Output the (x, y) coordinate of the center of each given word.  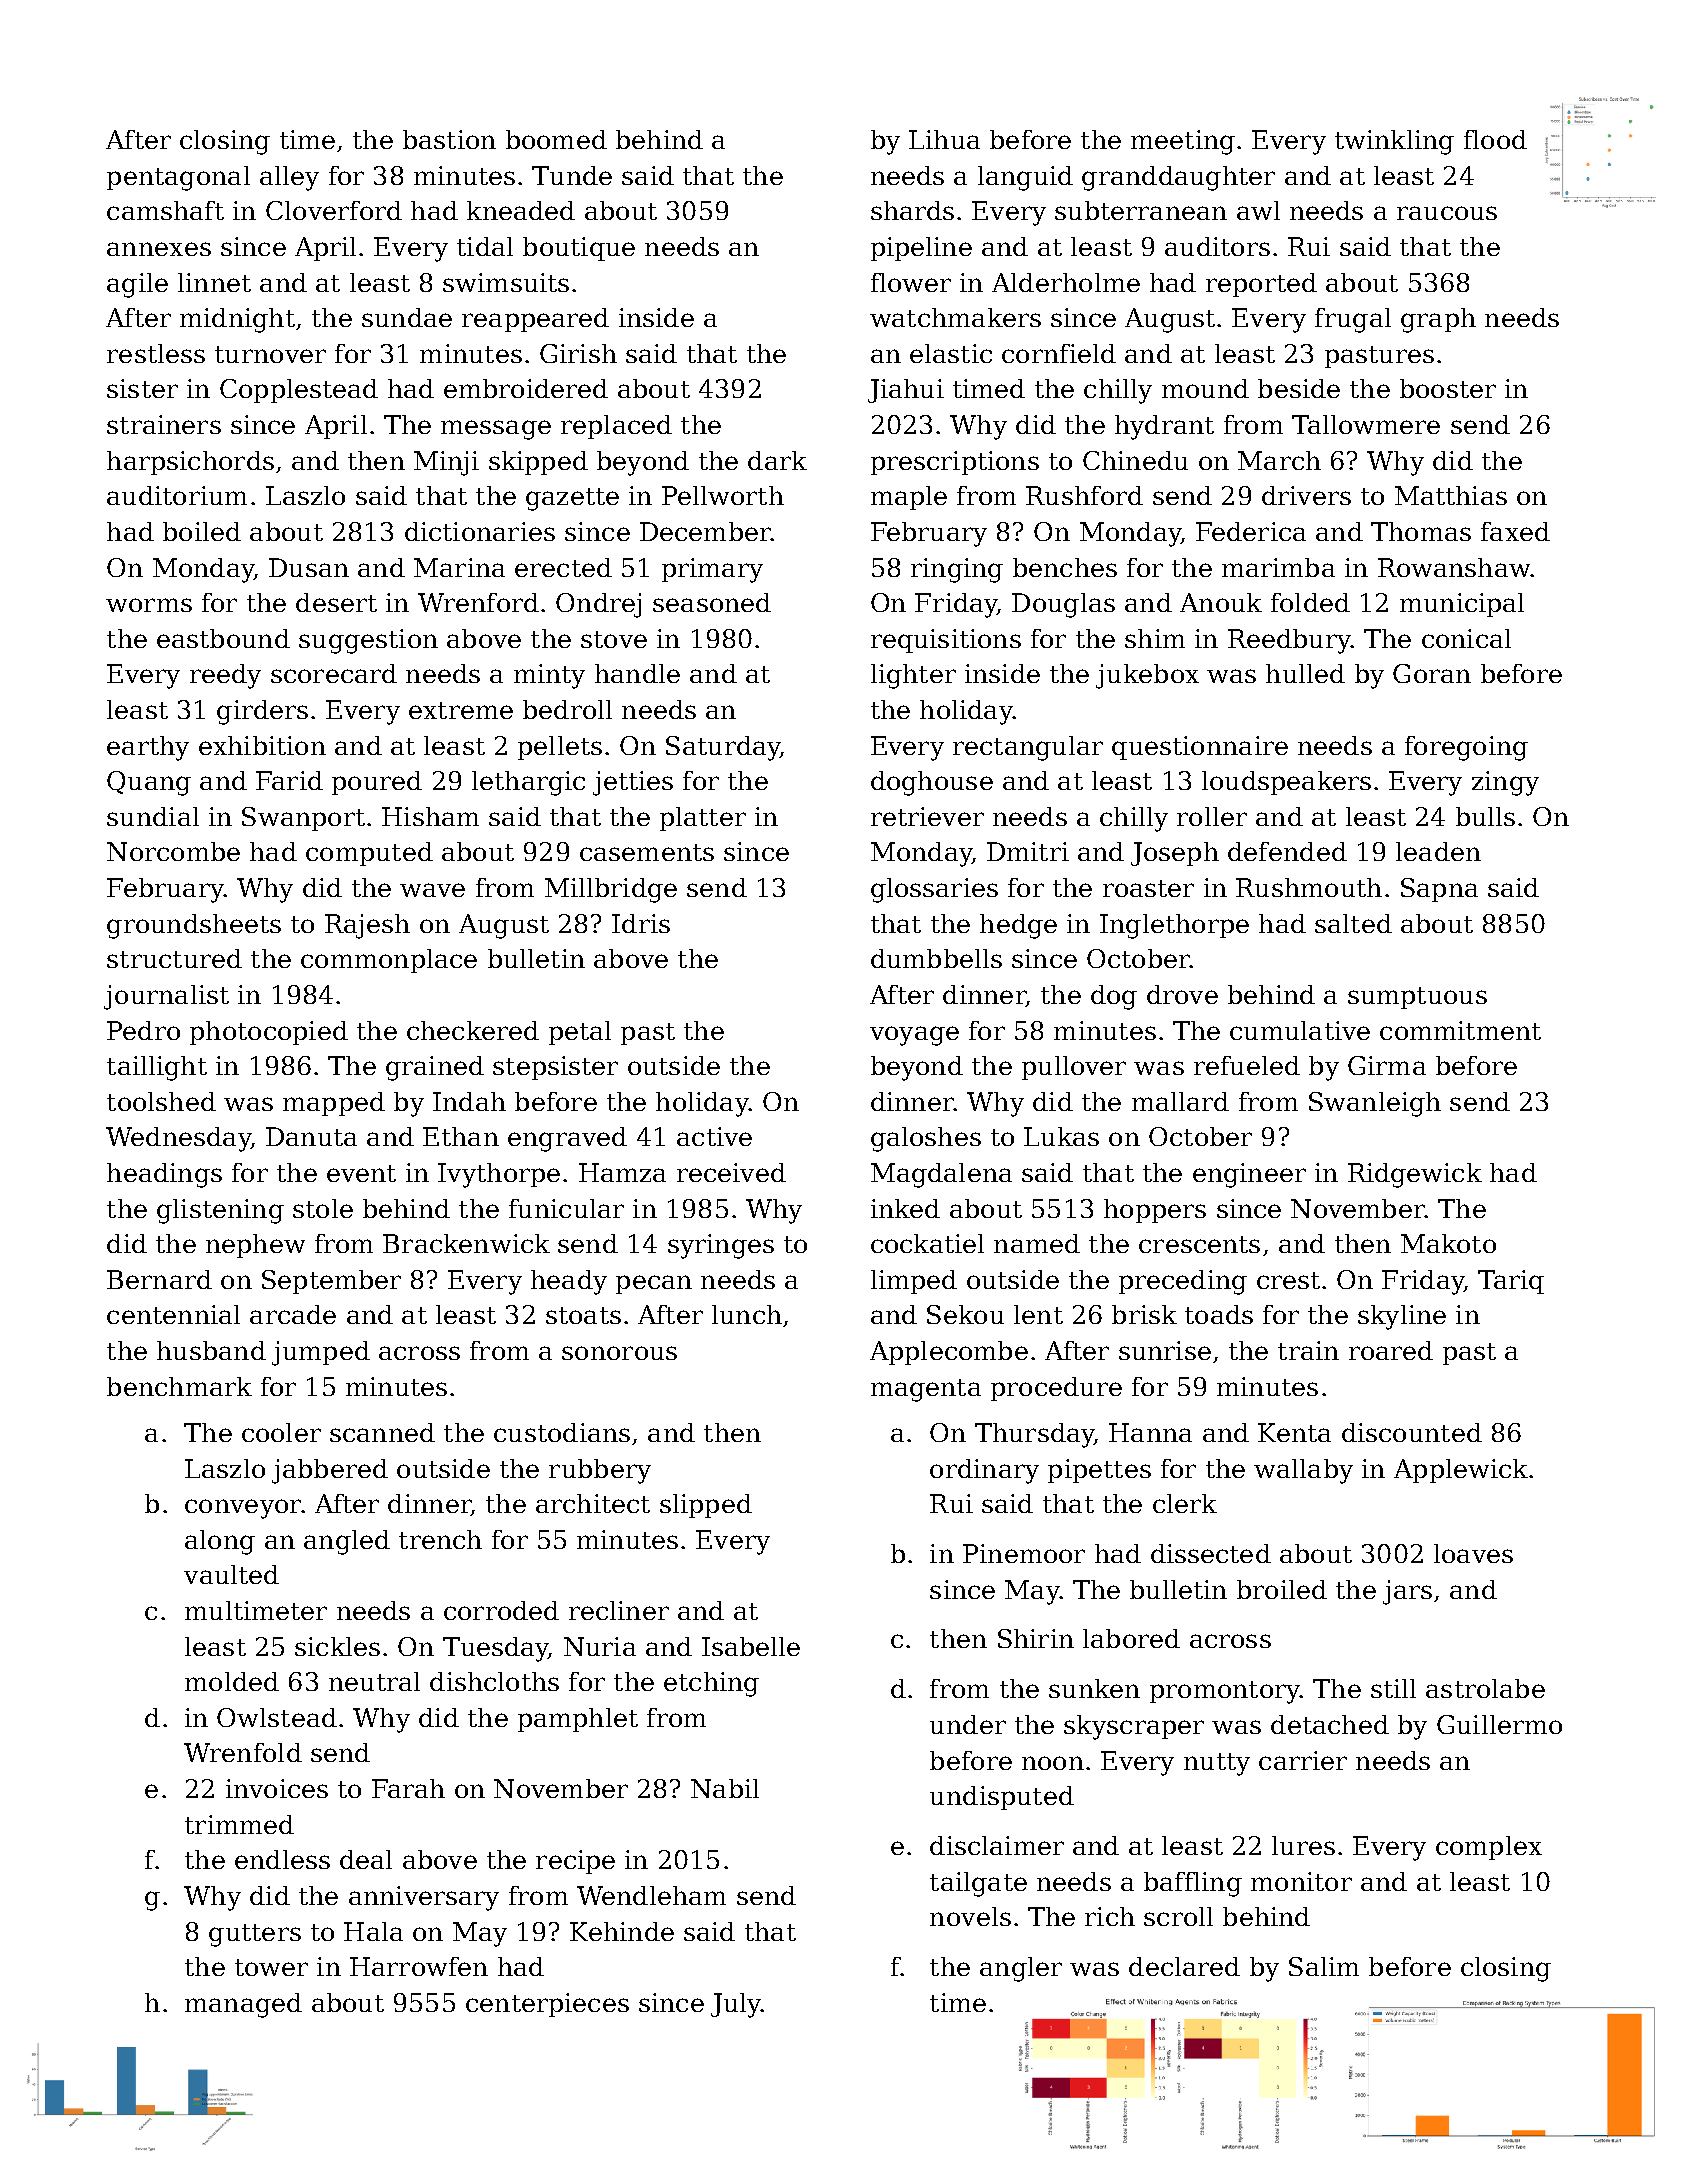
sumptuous (1417, 998)
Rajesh (367, 926)
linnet (214, 282)
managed (243, 2005)
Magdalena (941, 1175)
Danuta (311, 1136)
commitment (1460, 1030)
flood (1495, 139)
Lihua (944, 139)
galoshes (926, 1139)
